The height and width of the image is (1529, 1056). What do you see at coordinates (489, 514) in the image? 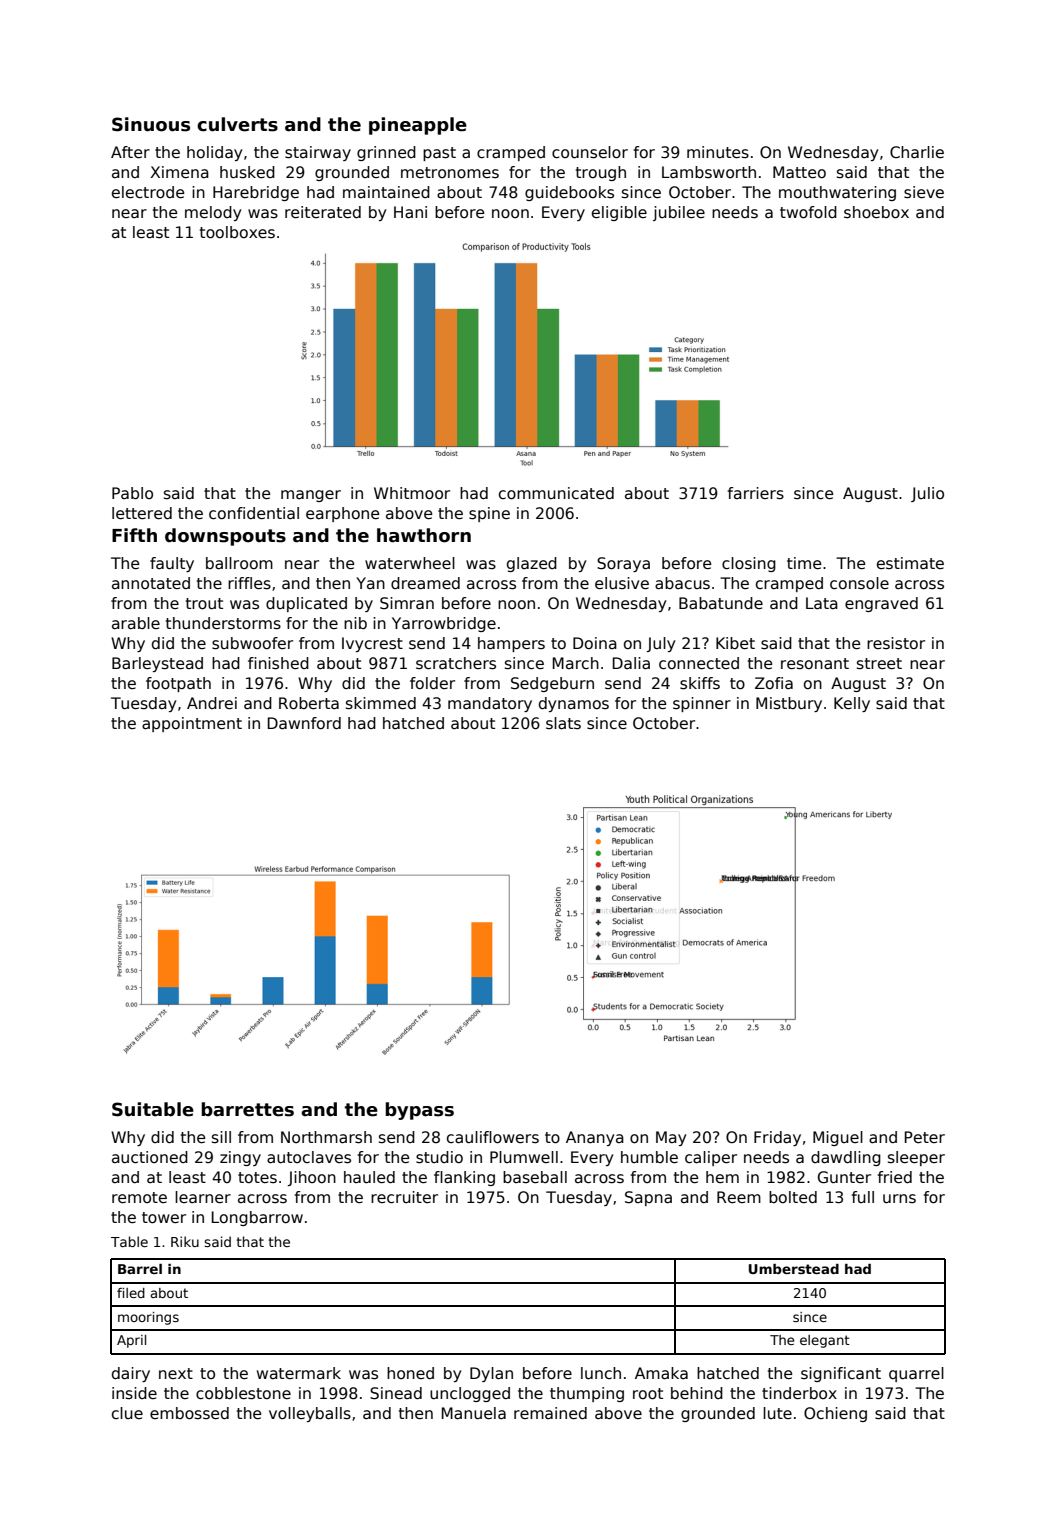
I see `spine` at bounding box center [489, 514].
